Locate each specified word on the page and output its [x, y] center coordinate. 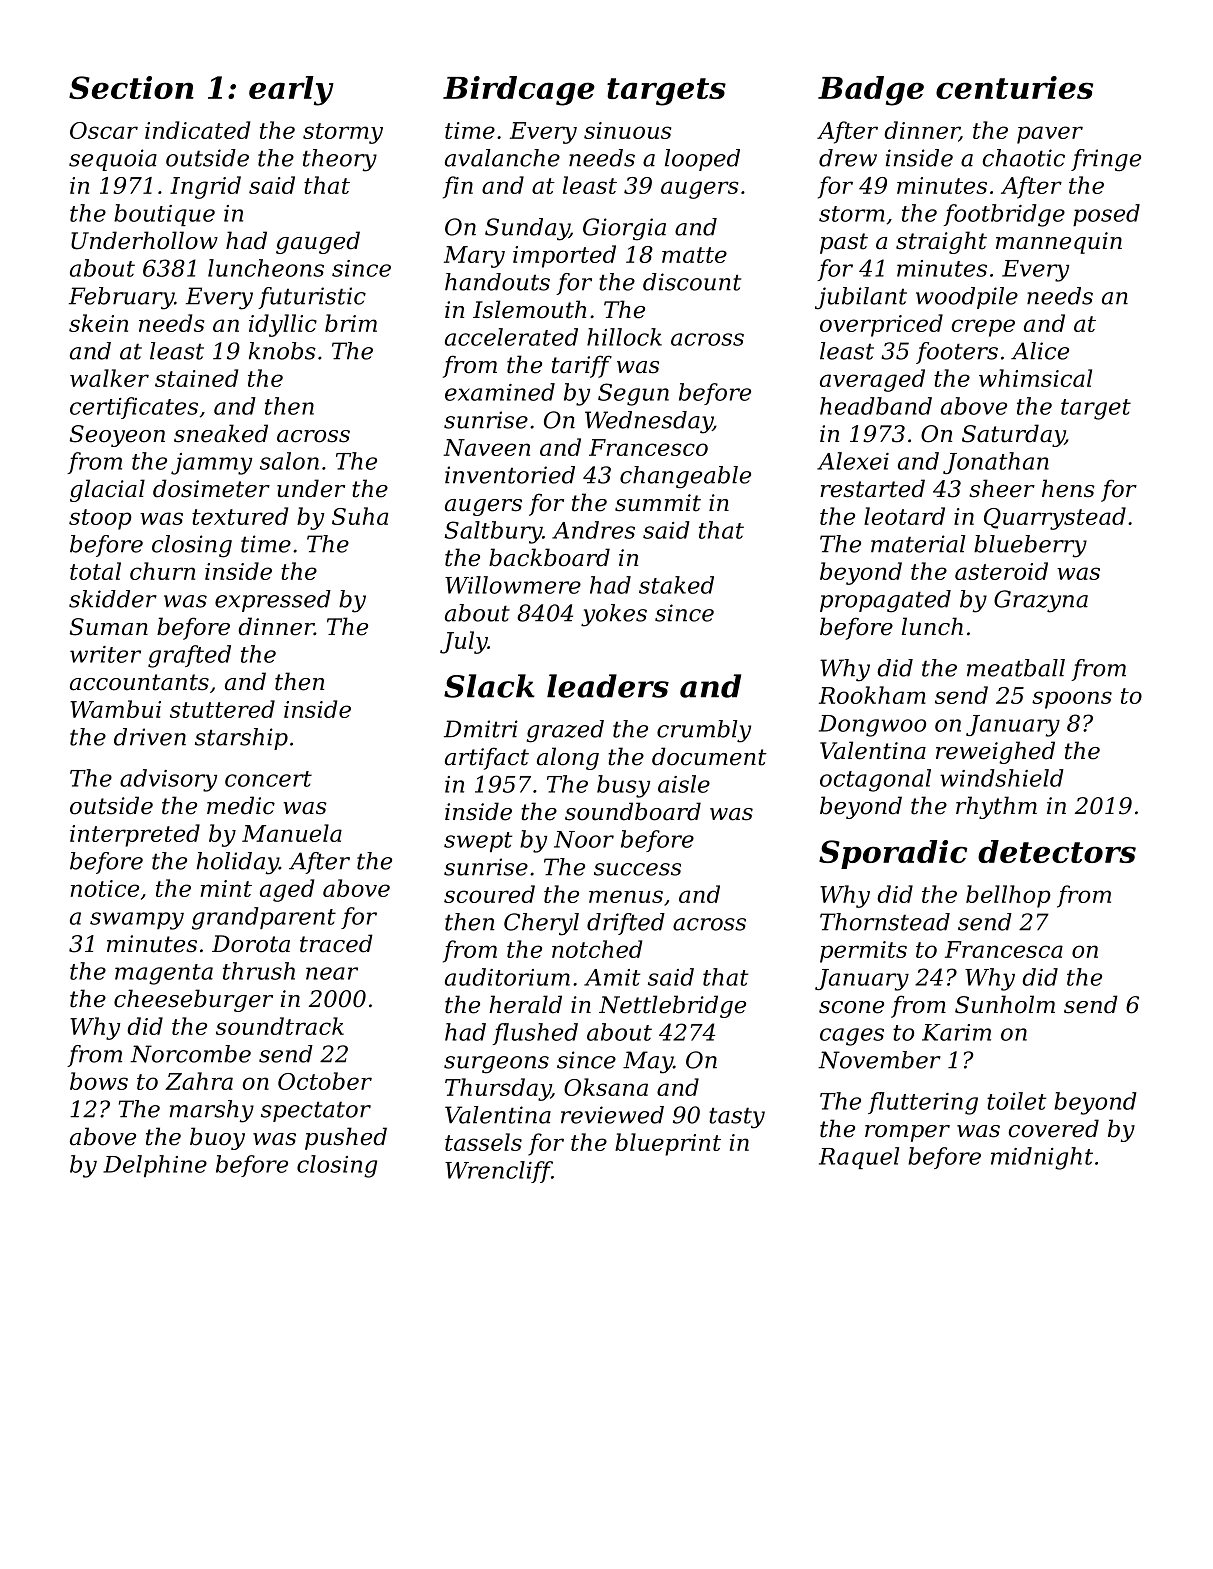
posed [1106, 215]
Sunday [527, 229]
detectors [1057, 851]
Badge [871, 91]
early [291, 91]
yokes [614, 615]
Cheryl [541, 924]
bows [99, 1081]
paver [1050, 135]
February [121, 298]
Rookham [872, 695]
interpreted [135, 835]
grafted [189, 656]
